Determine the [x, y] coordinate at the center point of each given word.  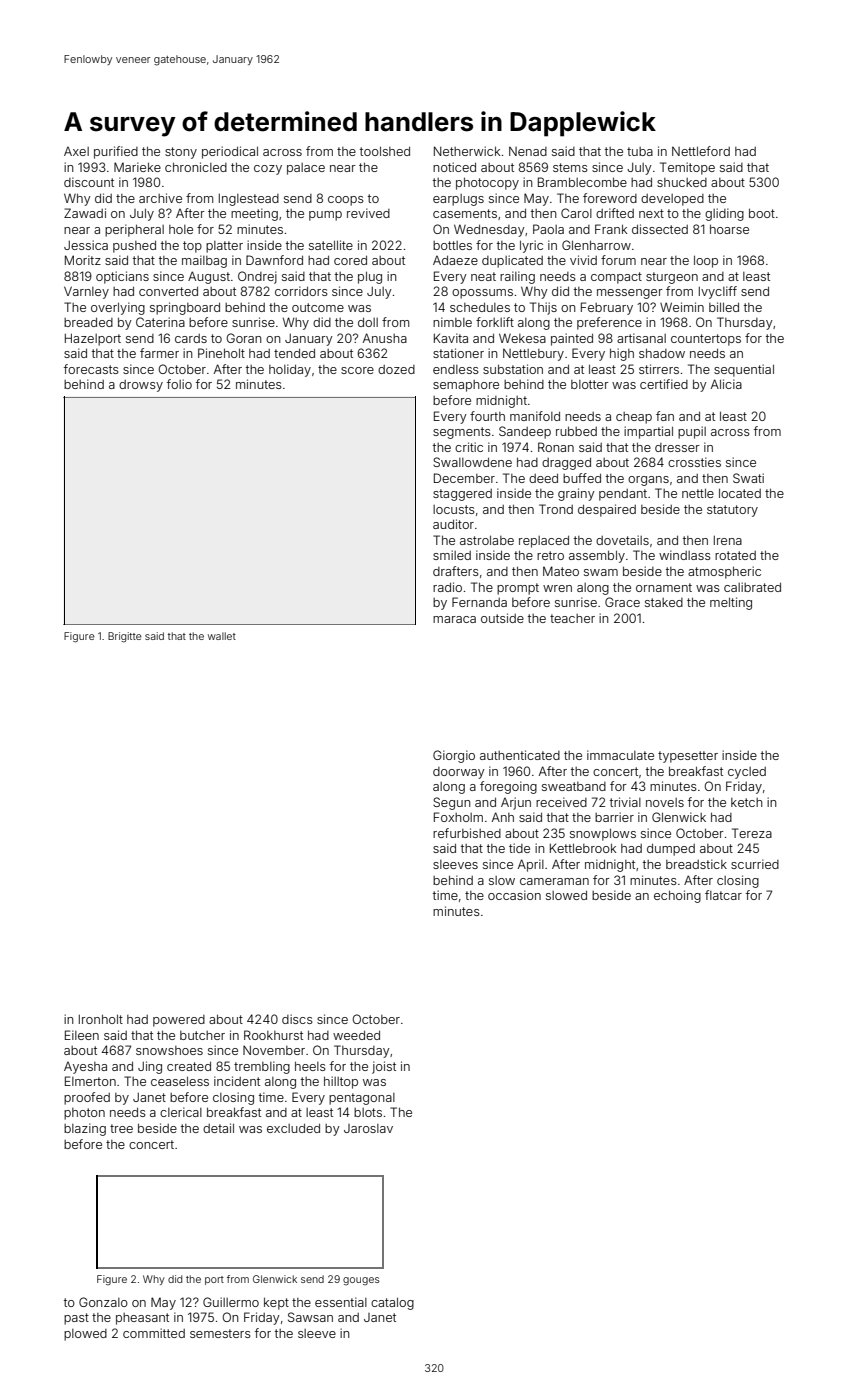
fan [665, 416]
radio [447, 587]
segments [462, 433]
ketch [747, 802]
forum [618, 260]
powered [179, 1021]
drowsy [141, 386]
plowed [85, 1335]
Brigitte [125, 637]
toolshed [385, 151]
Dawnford [274, 260]
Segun [452, 803]
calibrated [752, 587]
